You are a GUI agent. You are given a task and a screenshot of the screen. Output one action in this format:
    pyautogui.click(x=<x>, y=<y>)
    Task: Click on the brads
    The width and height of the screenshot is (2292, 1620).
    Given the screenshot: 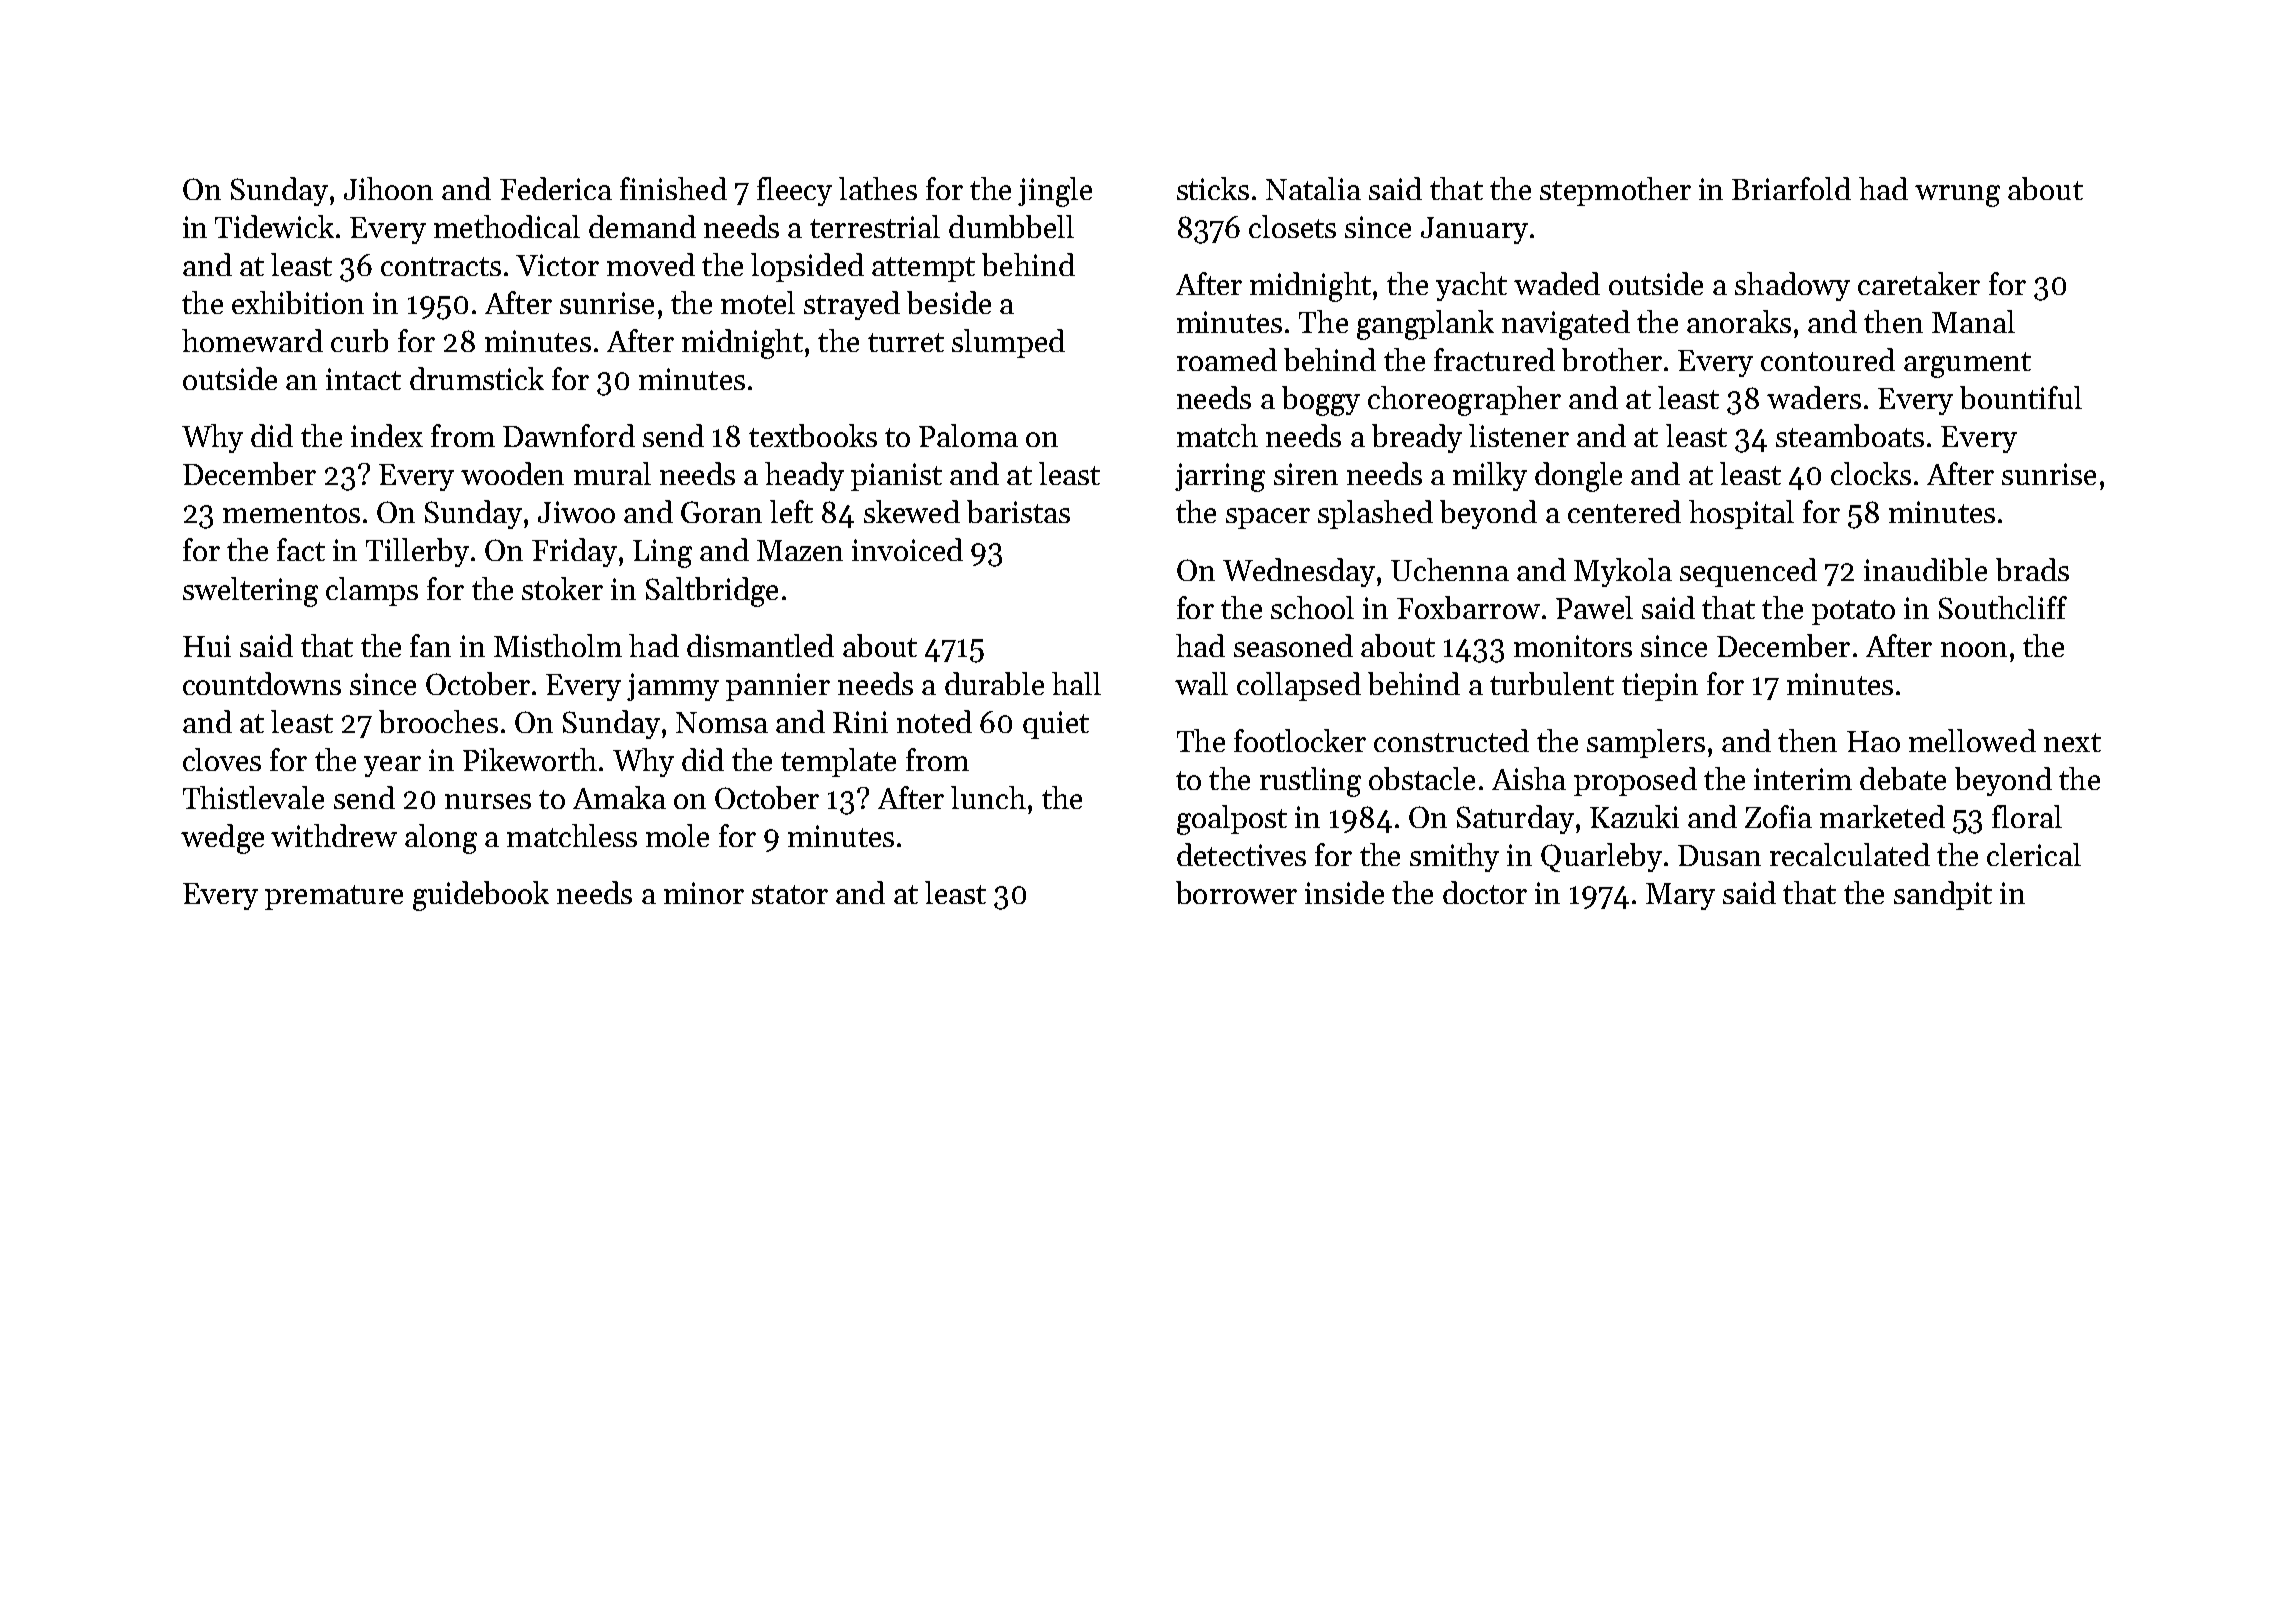 What is the action you would take?
    pyautogui.click(x=2032, y=569)
